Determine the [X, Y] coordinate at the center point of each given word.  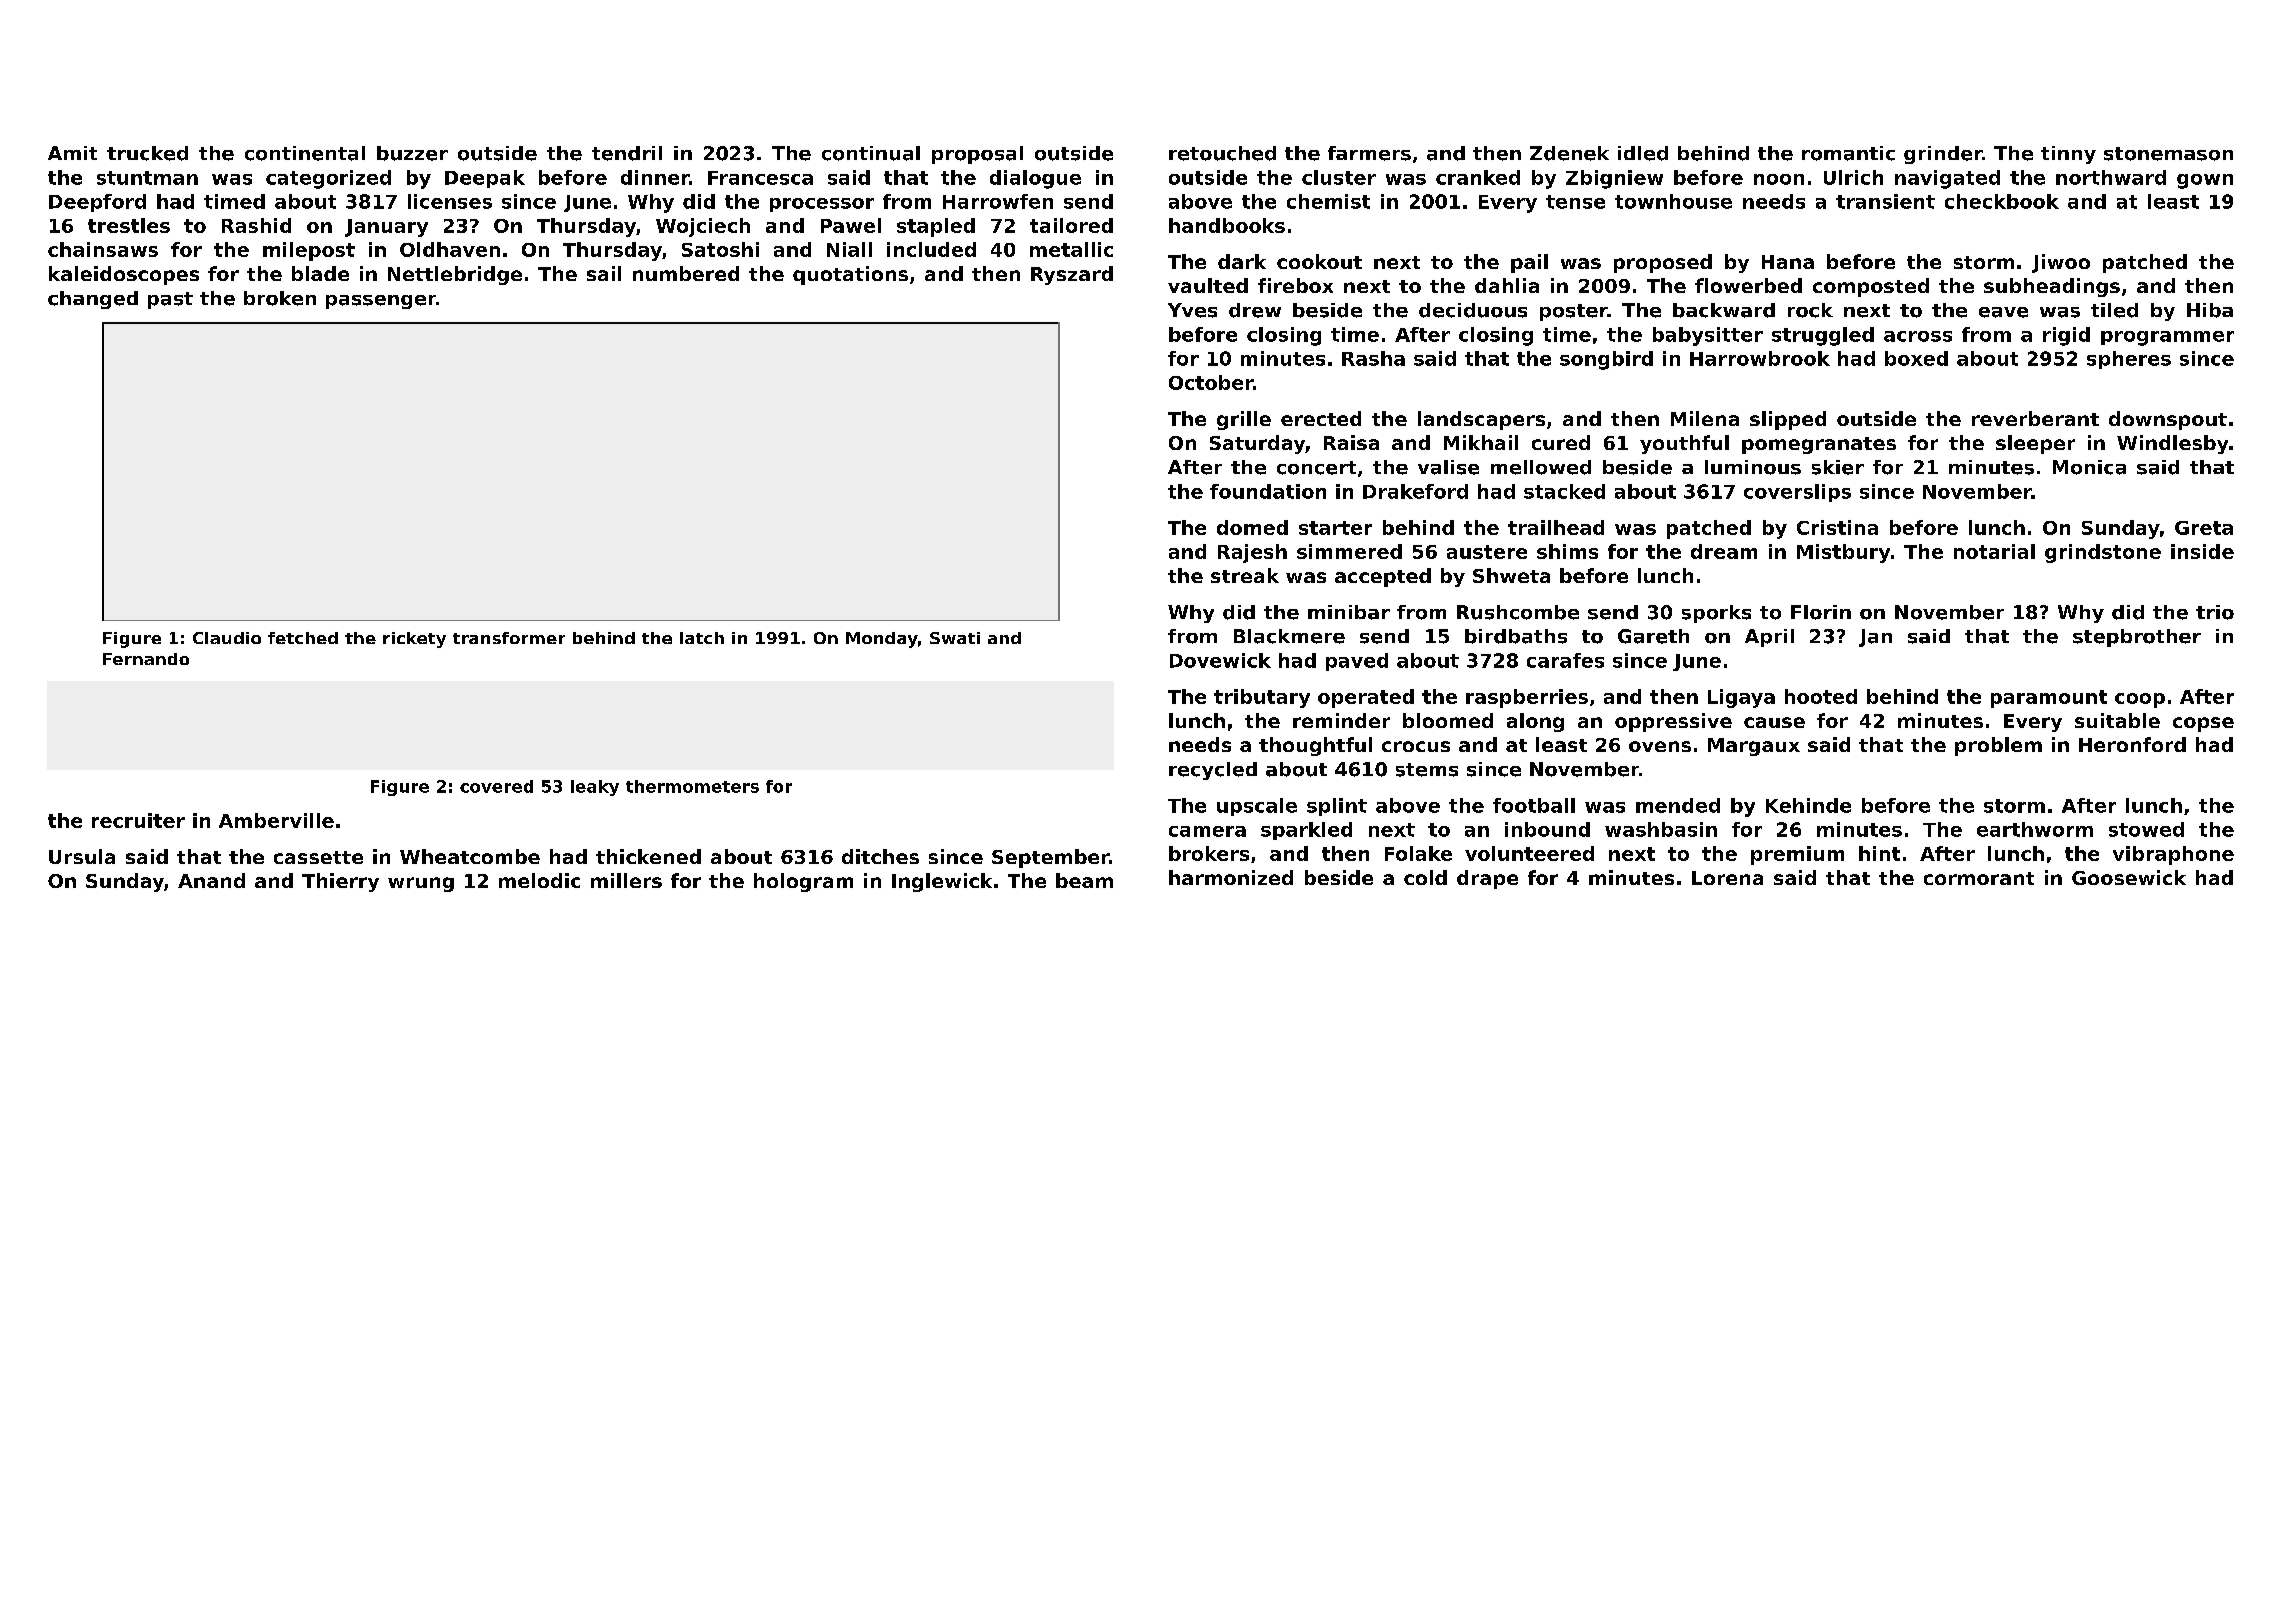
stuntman [147, 178]
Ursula [82, 856]
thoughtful [1315, 746]
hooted [1821, 696]
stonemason [2168, 154]
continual [871, 153]
